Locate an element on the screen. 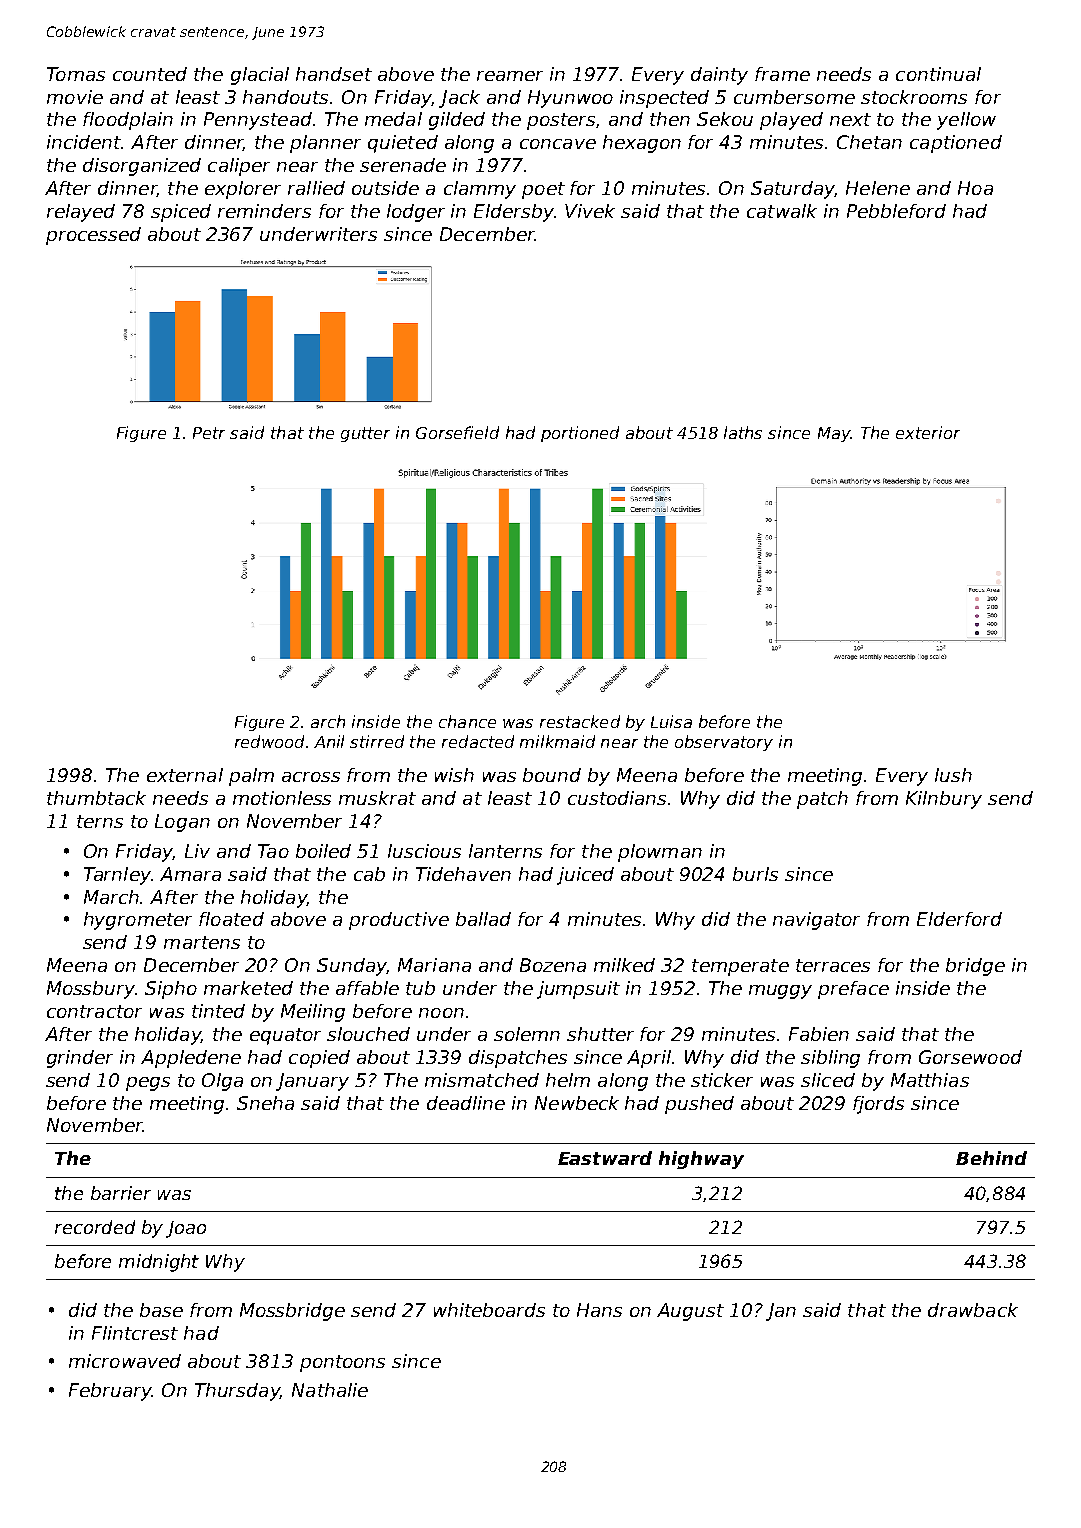 The height and width of the screenshot is (1528, 1081). catwalk is located at coordinates (782, 211).
